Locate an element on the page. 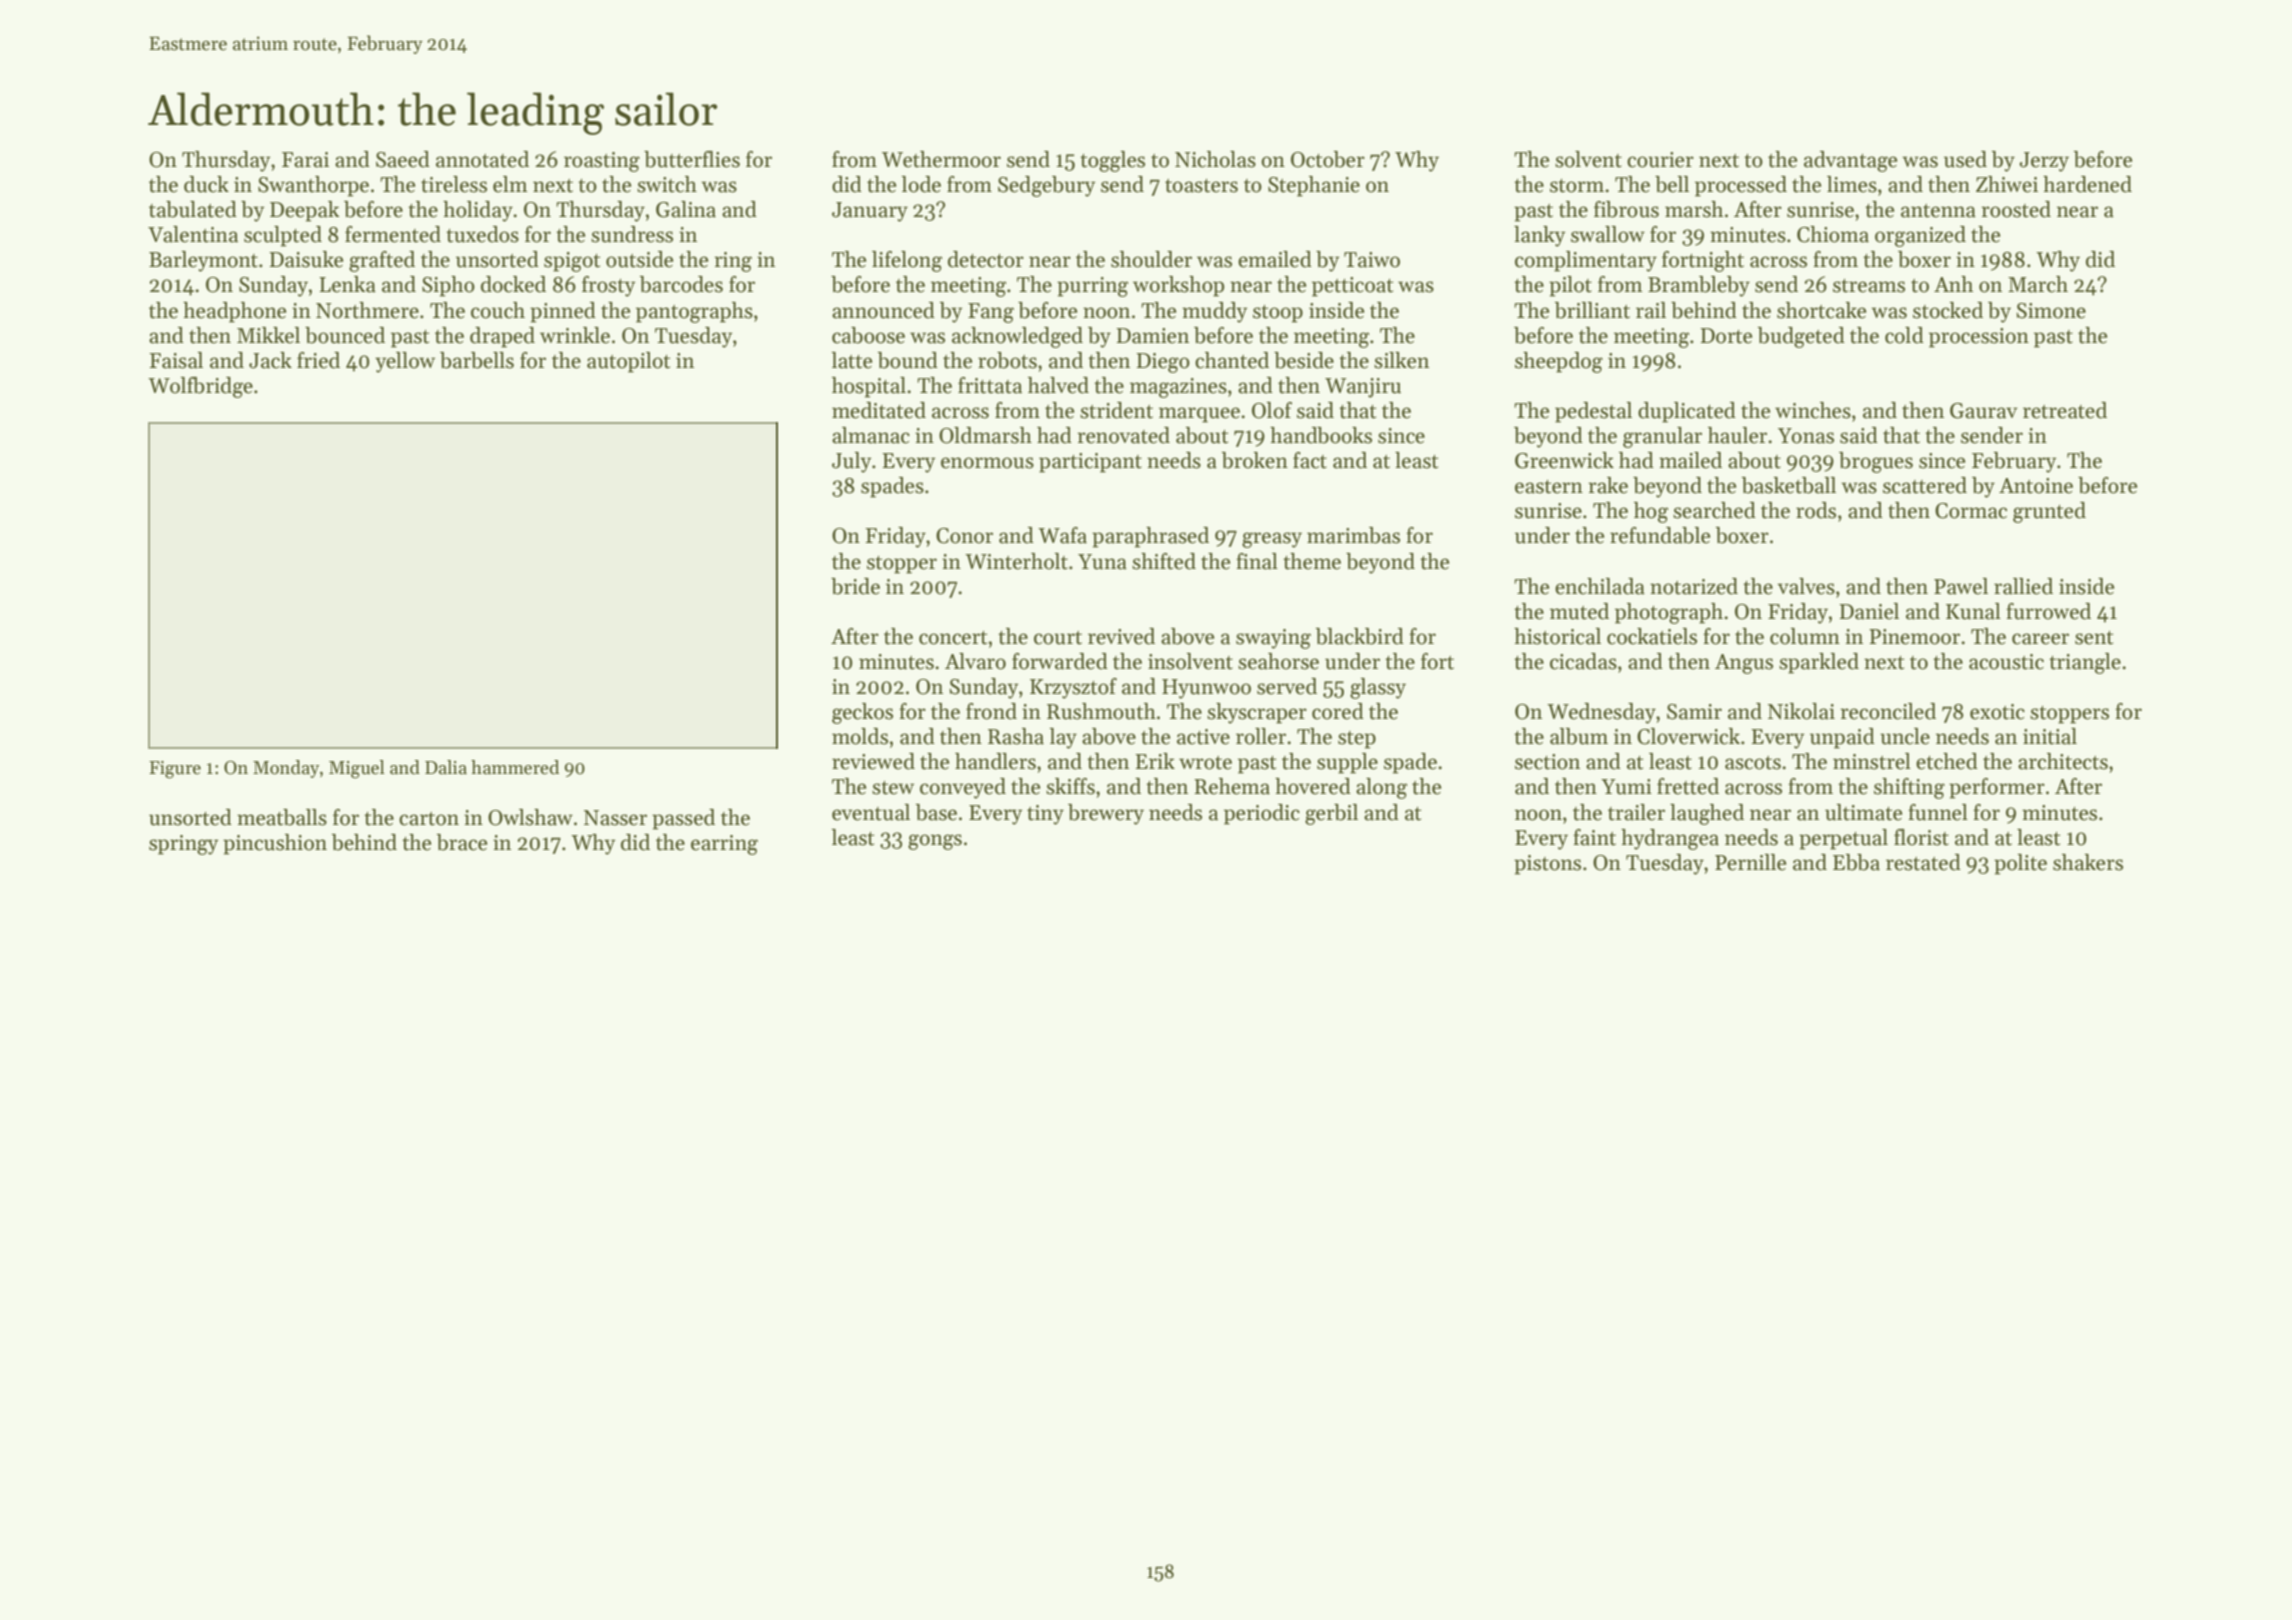 The width and height of the page is (2292, 1620). headphone is located at coordinates (234, 312).
